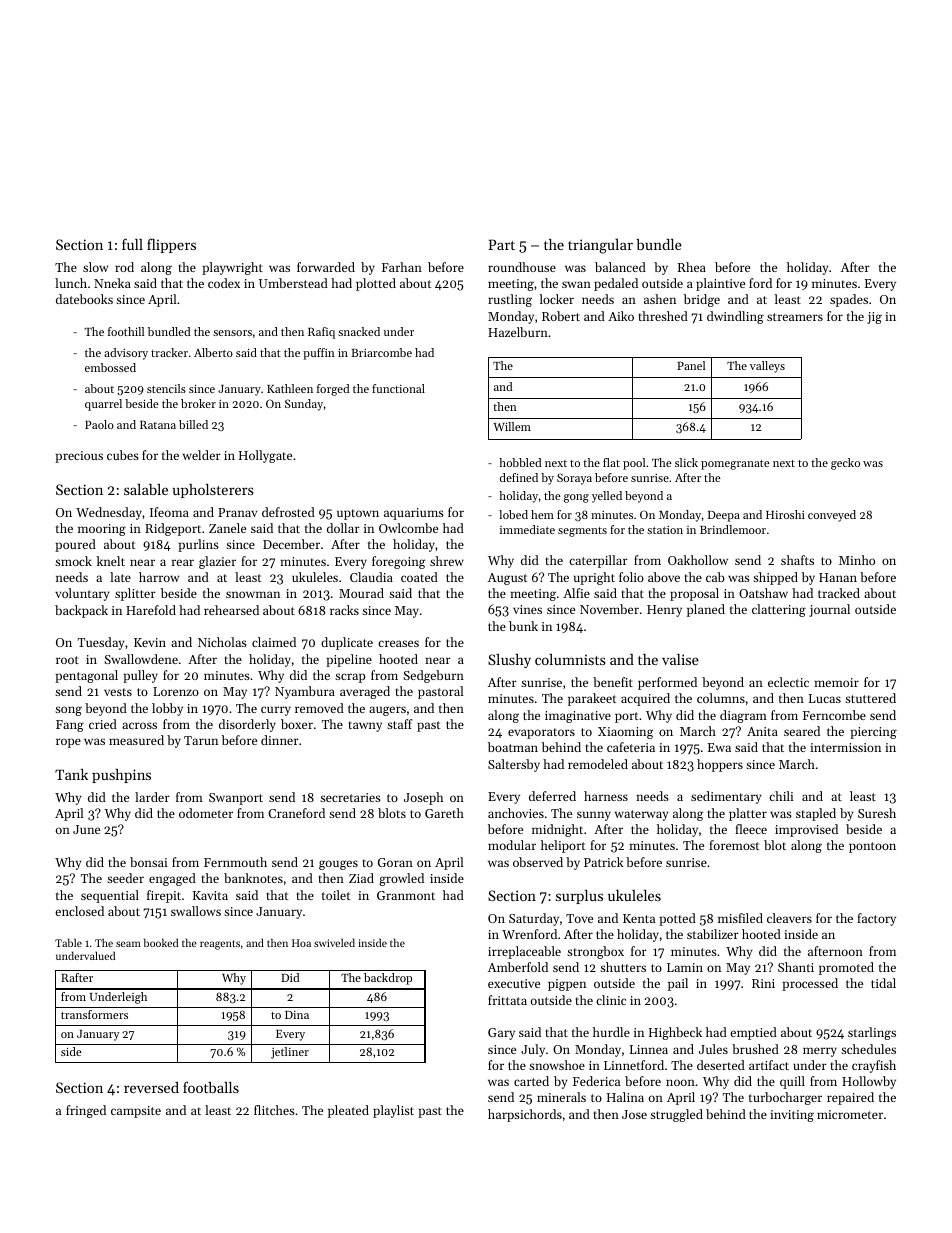 This document has width=952, height=1233. Describe the element at coordinates (110, 367) in the document. I see `embossed` at that location.
